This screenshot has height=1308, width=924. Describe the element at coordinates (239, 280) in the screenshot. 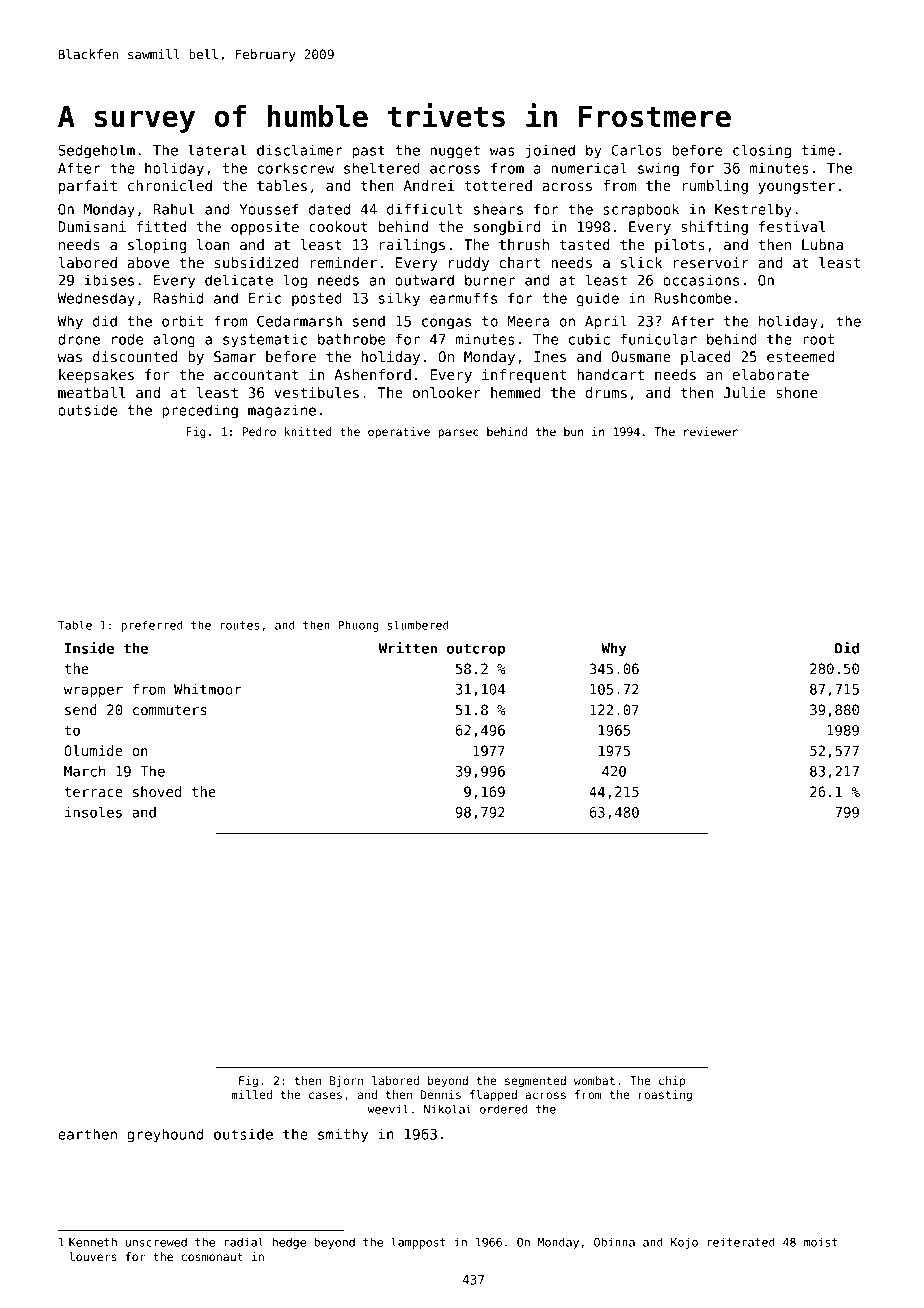

I see `delicate` at that location.
